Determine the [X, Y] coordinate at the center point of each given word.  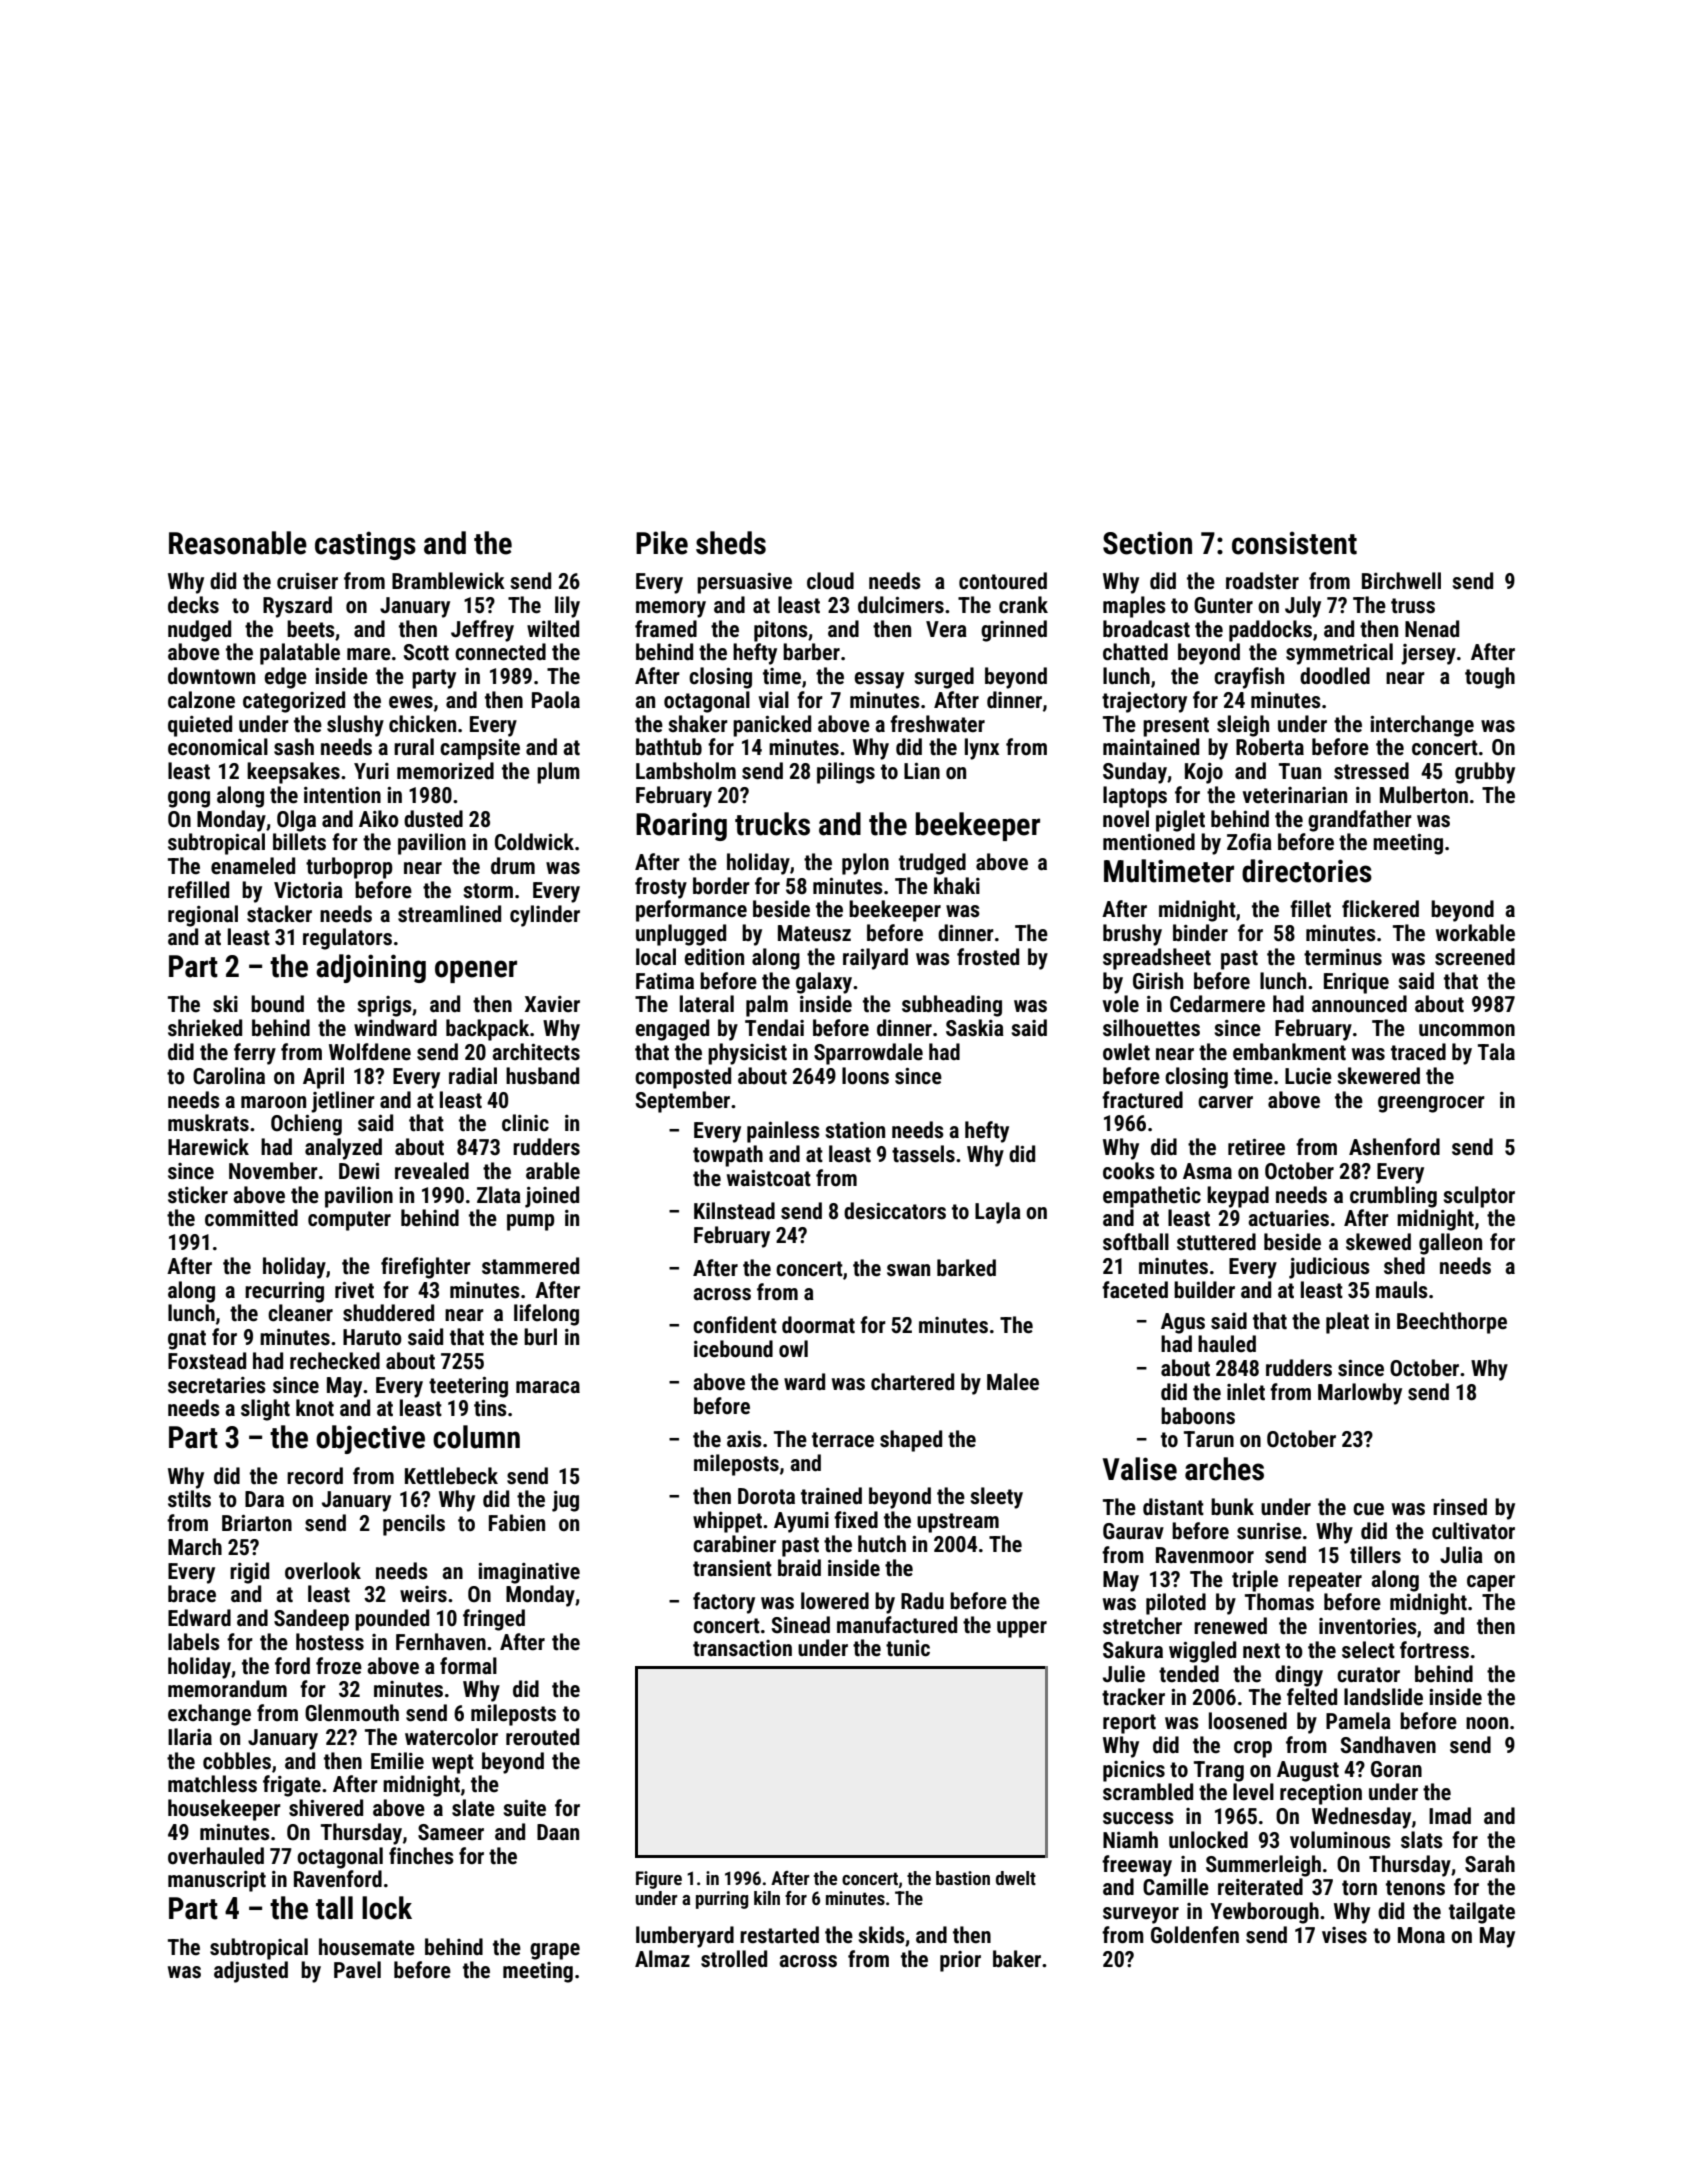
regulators [347, 939]
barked [966, 1268]
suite [524, 1808]
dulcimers [901, 605]
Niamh [1130, 1840]
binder [1200, 933]
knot [315, 1408]
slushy [355, 726]
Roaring [681, 826]
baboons [1198, 1416]
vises [1344, 1935]
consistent [1294, 543]
